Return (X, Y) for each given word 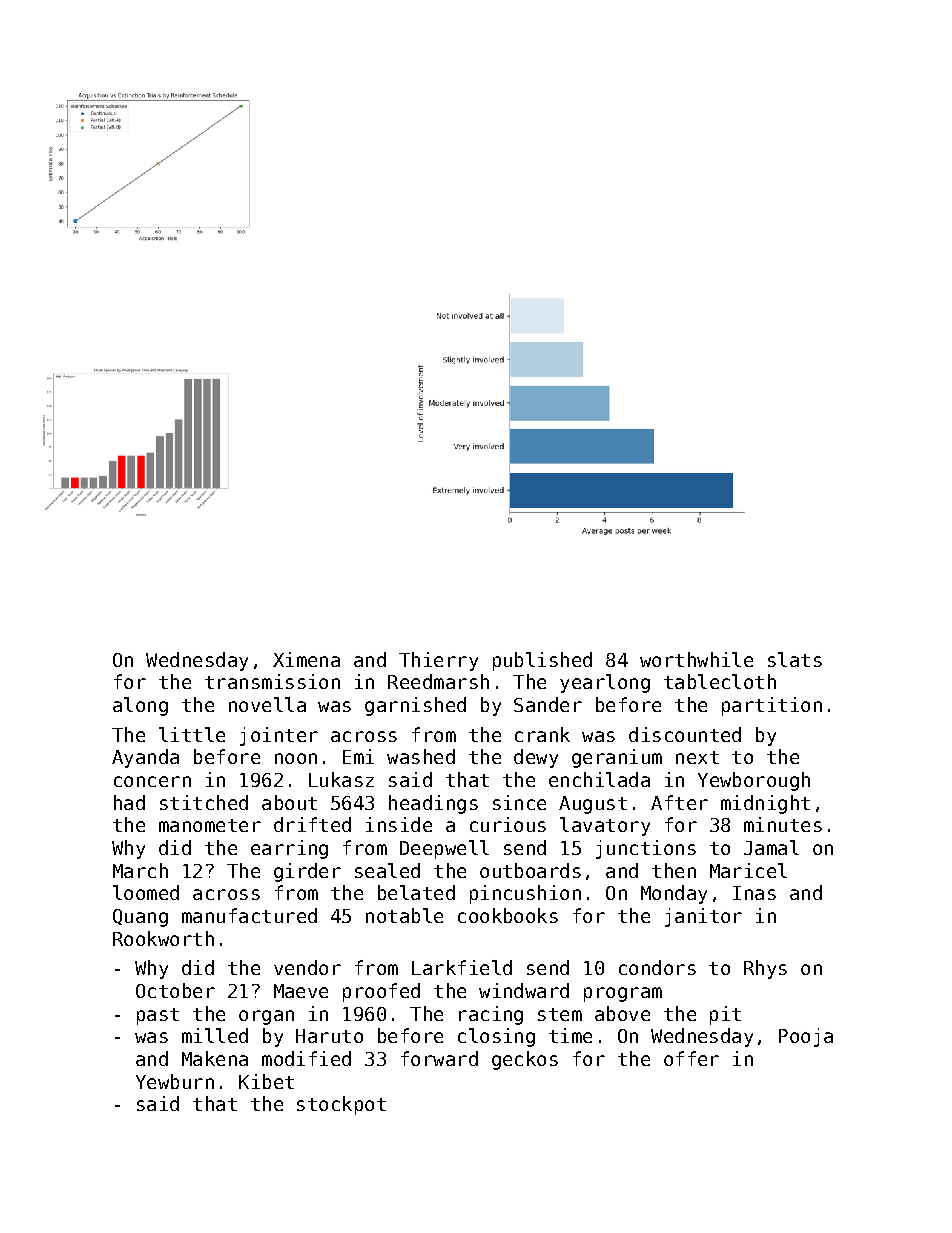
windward (524, 990)
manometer (210, 825)
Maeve (301, 991)
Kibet (266, 1081)
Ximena (306, 659)
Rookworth (163, 938)
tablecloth (720, 681)
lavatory (605, 826)
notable (404, 915)
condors (657, 967)
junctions (646, 849)
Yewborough (754, 781)
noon (296, 758)
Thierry (438, 661)
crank (542, 734)
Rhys (765, 969)
